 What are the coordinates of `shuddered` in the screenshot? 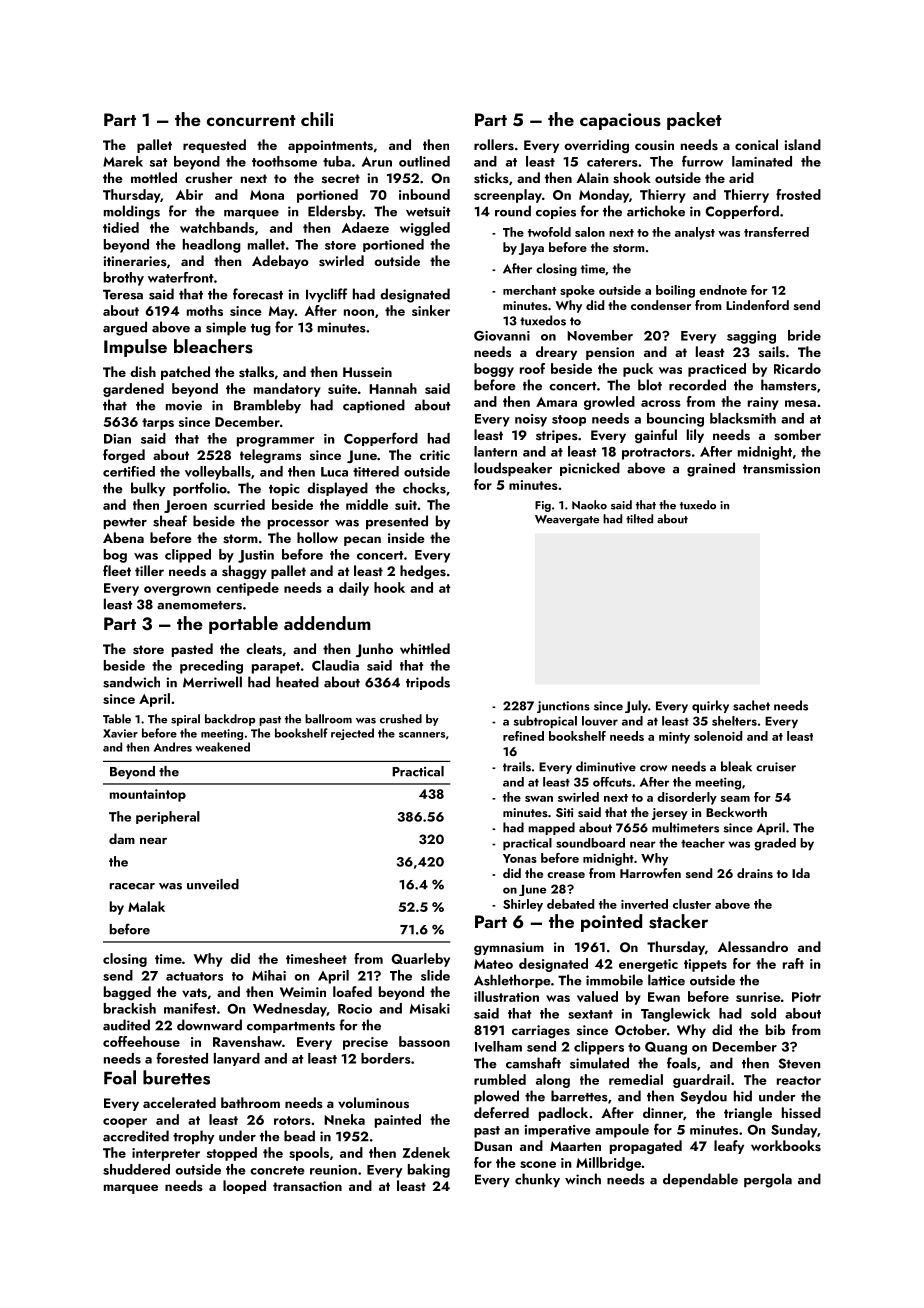 It's located at (136, 1169).
